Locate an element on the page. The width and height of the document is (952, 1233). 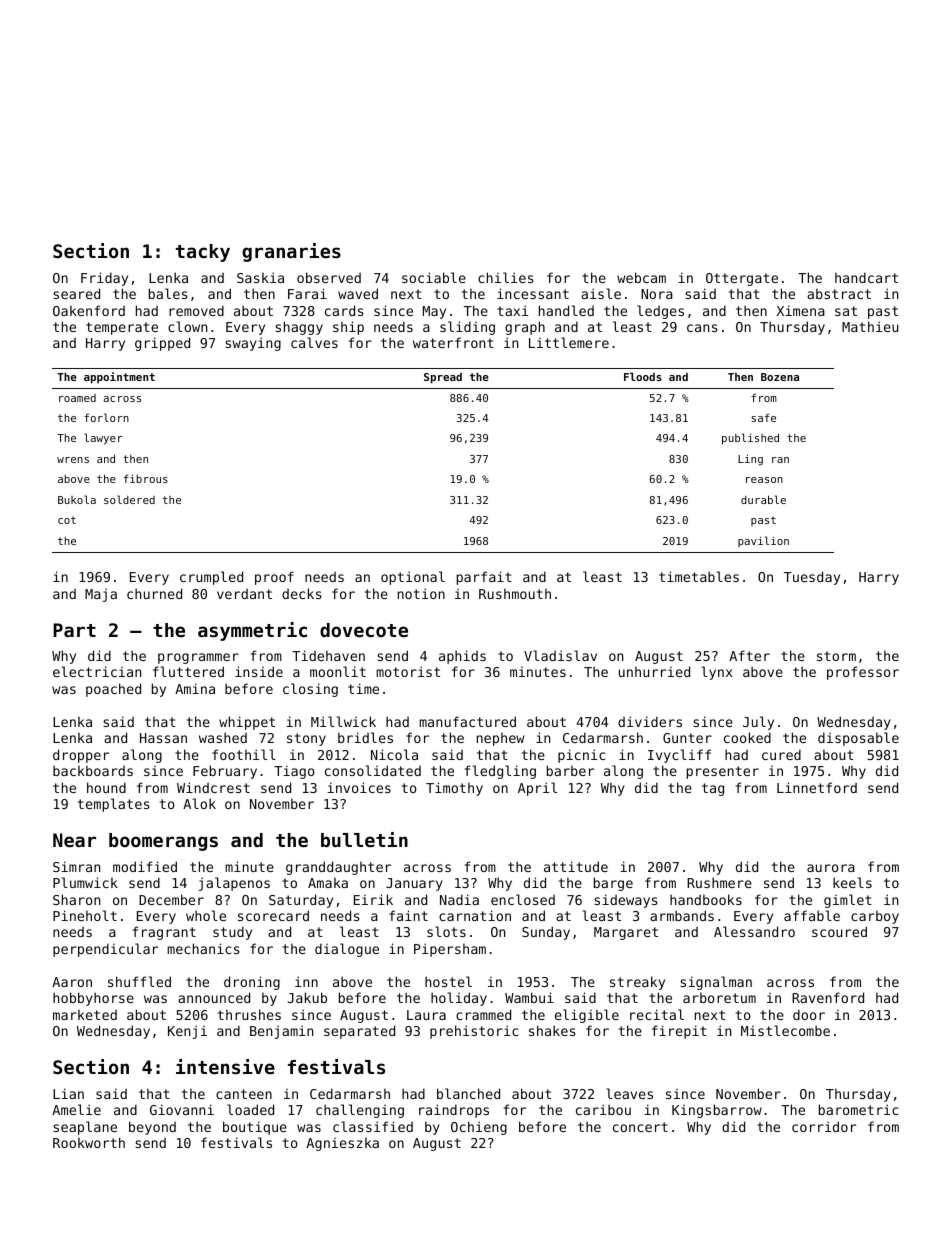
pavilion is located at coordinates (763, 541).
